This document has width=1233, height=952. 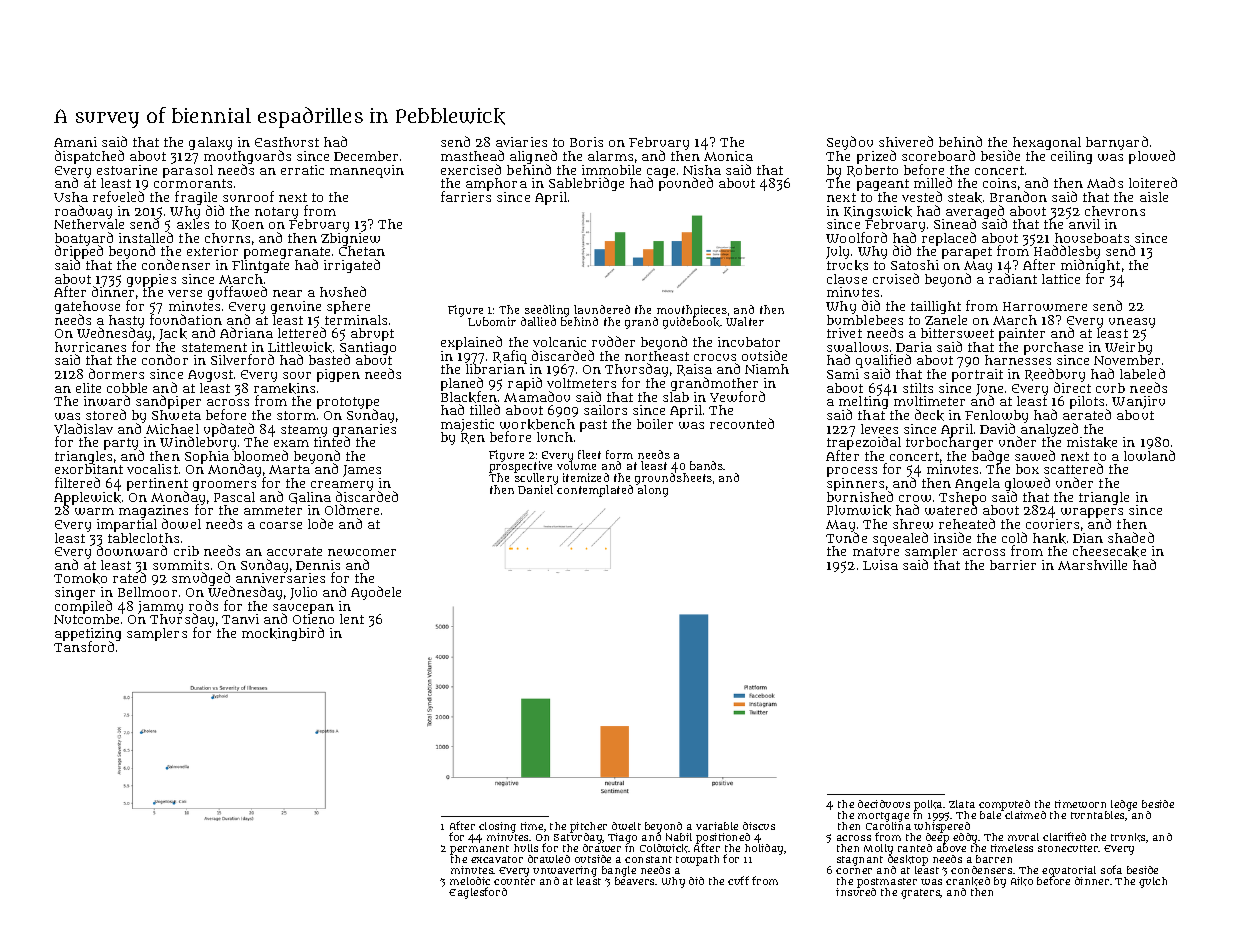 What do you see at coordinates (478, 893) in the document?
I see `Eaglesford` at bounding box center [478, 893].
